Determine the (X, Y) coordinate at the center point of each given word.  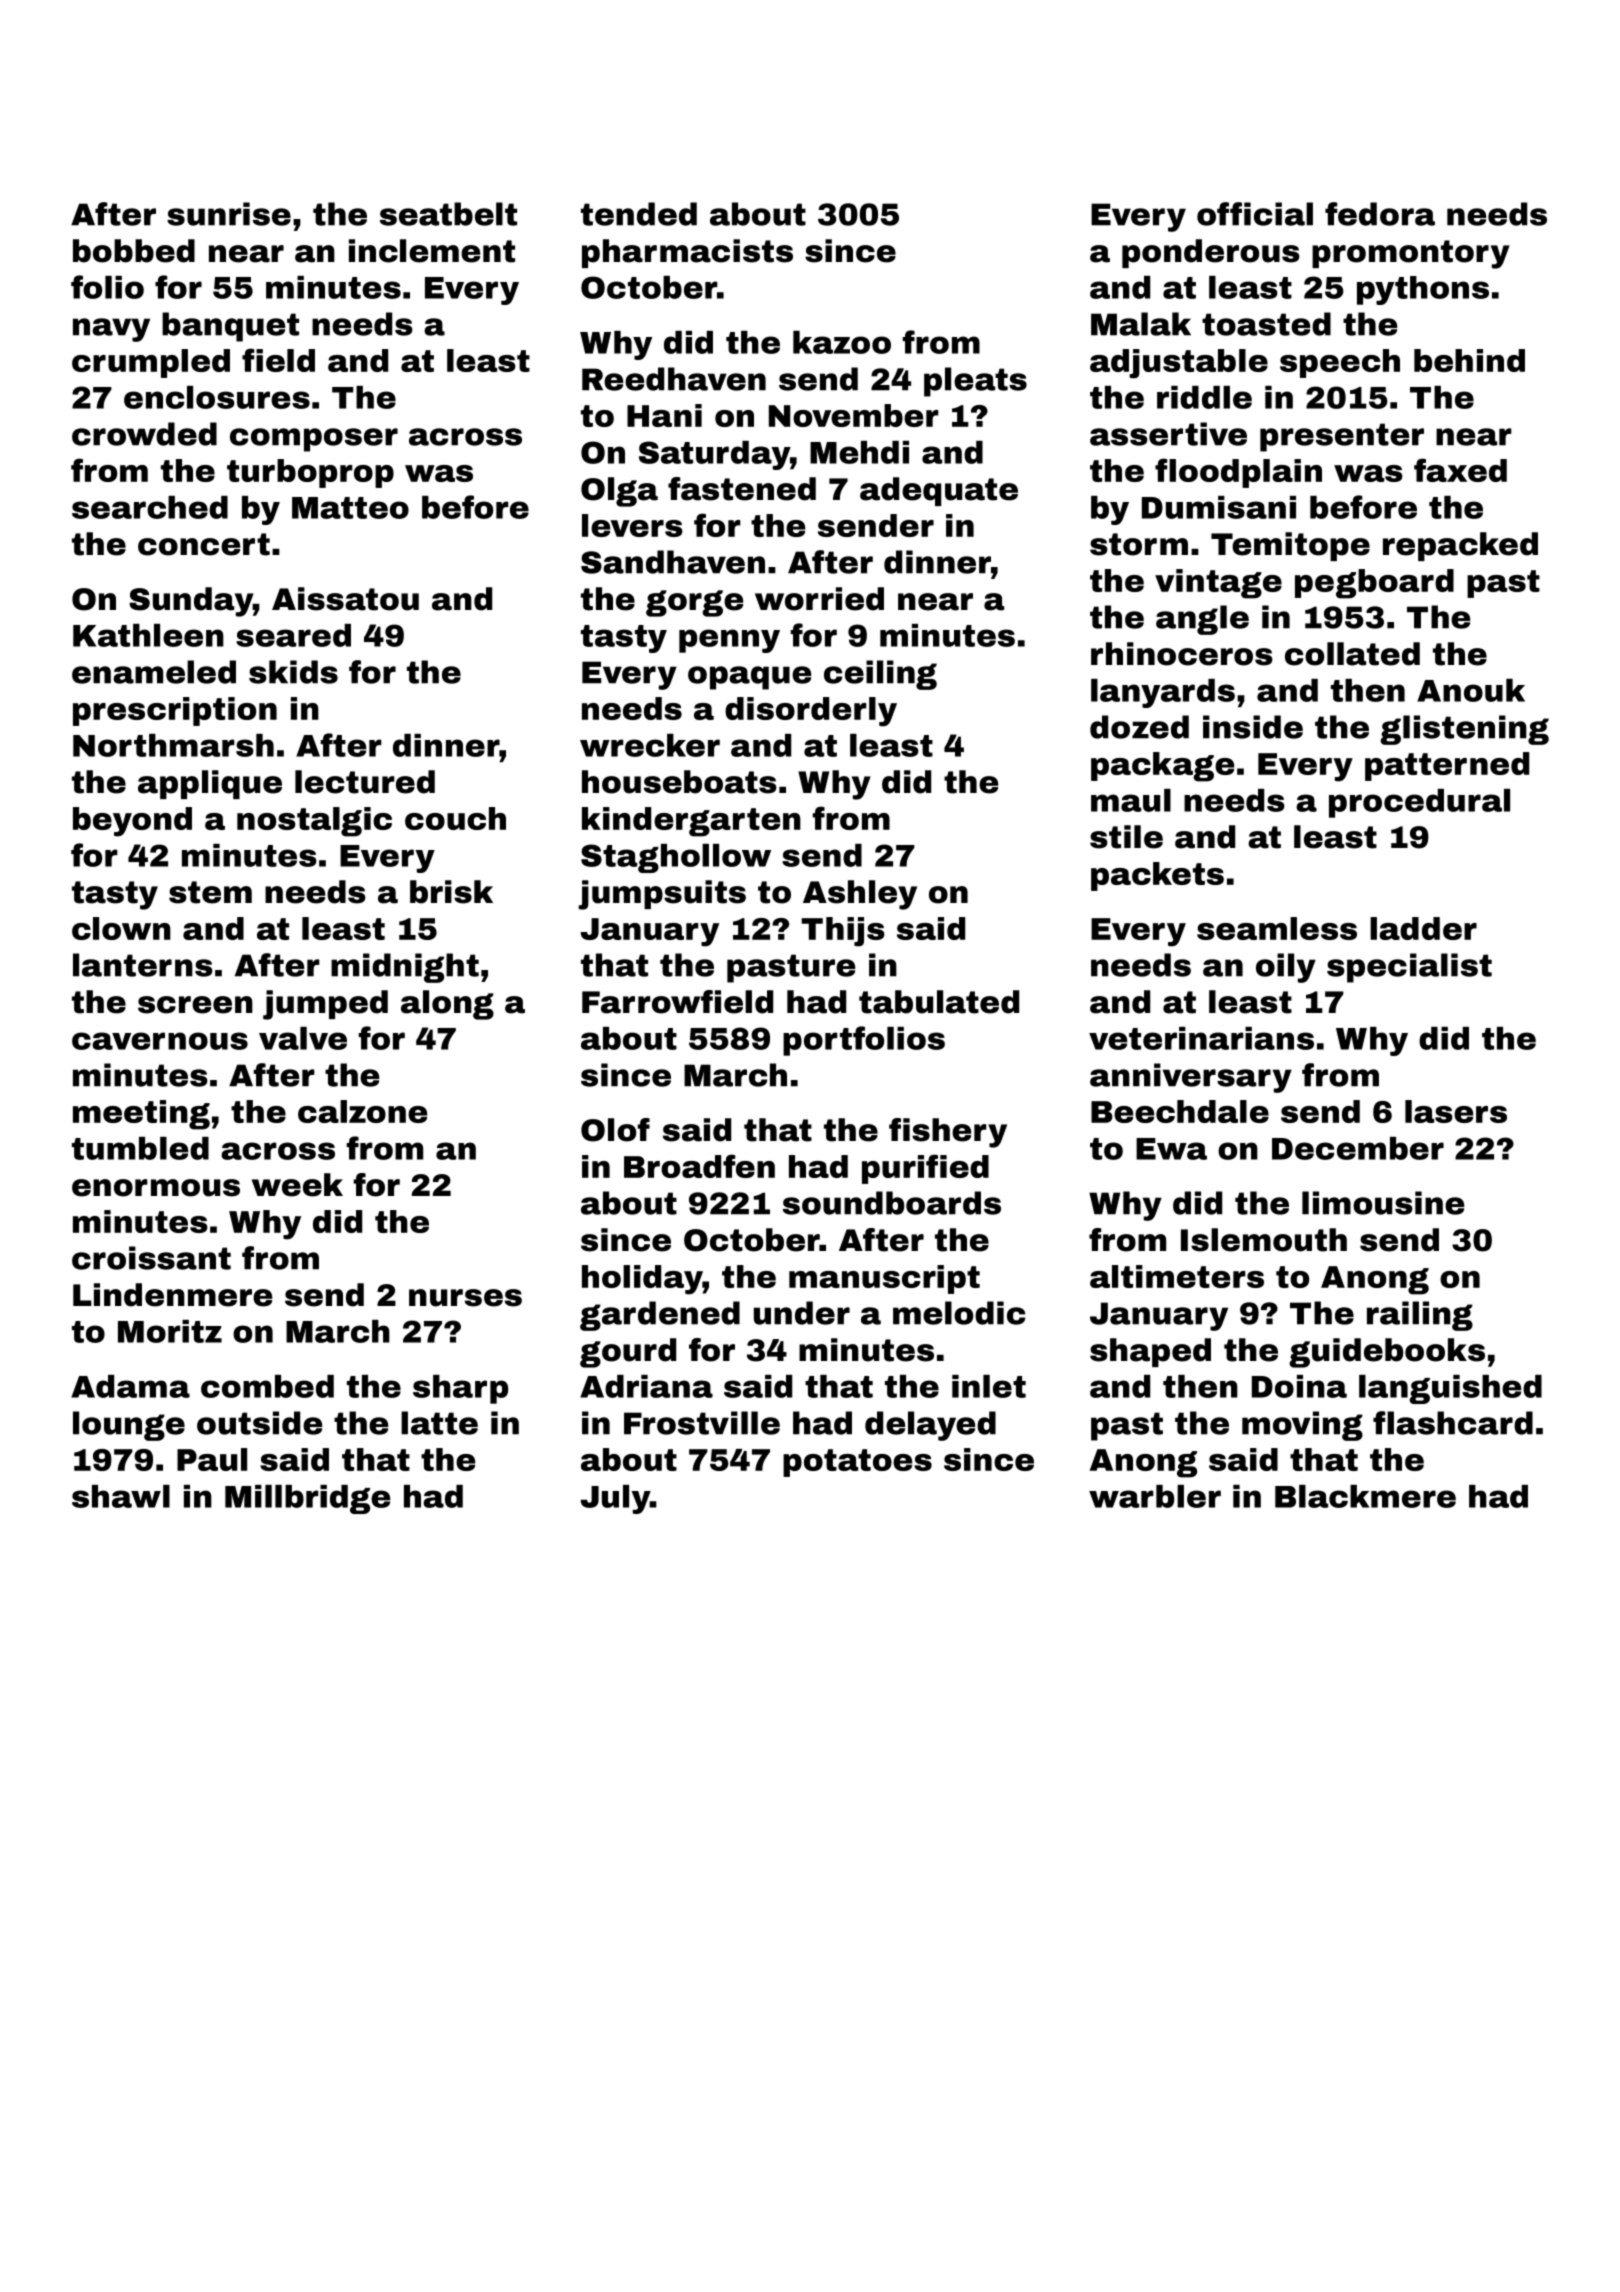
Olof (615, 1130)
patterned (1447, 766)
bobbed (134, 251)
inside (1253, 727)
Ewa (1171, 1149)
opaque (750, 678)
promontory (1411, 254)
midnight (405, 968)
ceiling (880, 675)
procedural (1419, 803)
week (297, 1185)
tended (639, 214)
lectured (365, 782)
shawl (121, 1496)
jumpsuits (662, 895)
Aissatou (345, 599)
